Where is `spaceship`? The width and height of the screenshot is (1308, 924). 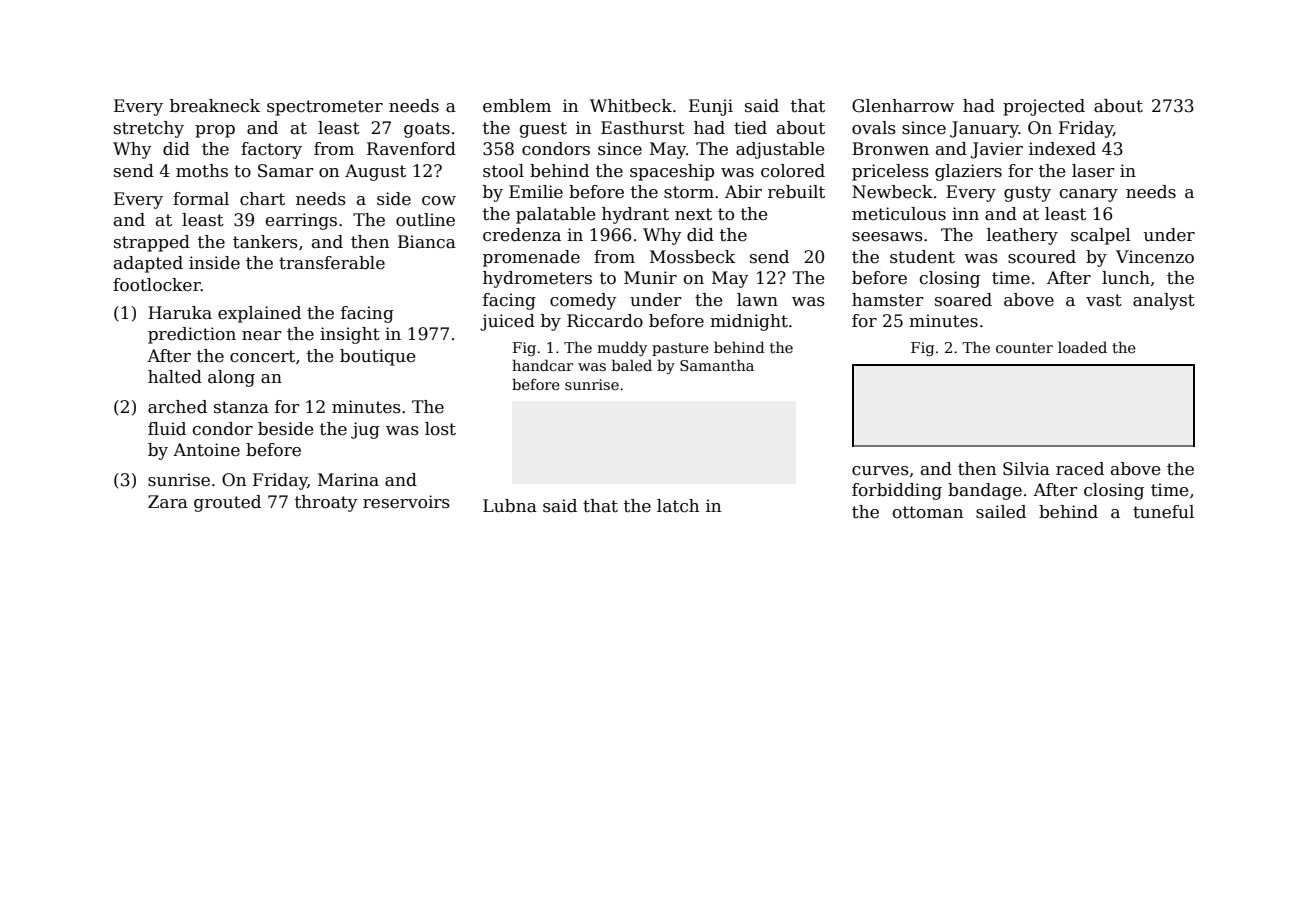
spaceship is located at coordinates (672, 172).
